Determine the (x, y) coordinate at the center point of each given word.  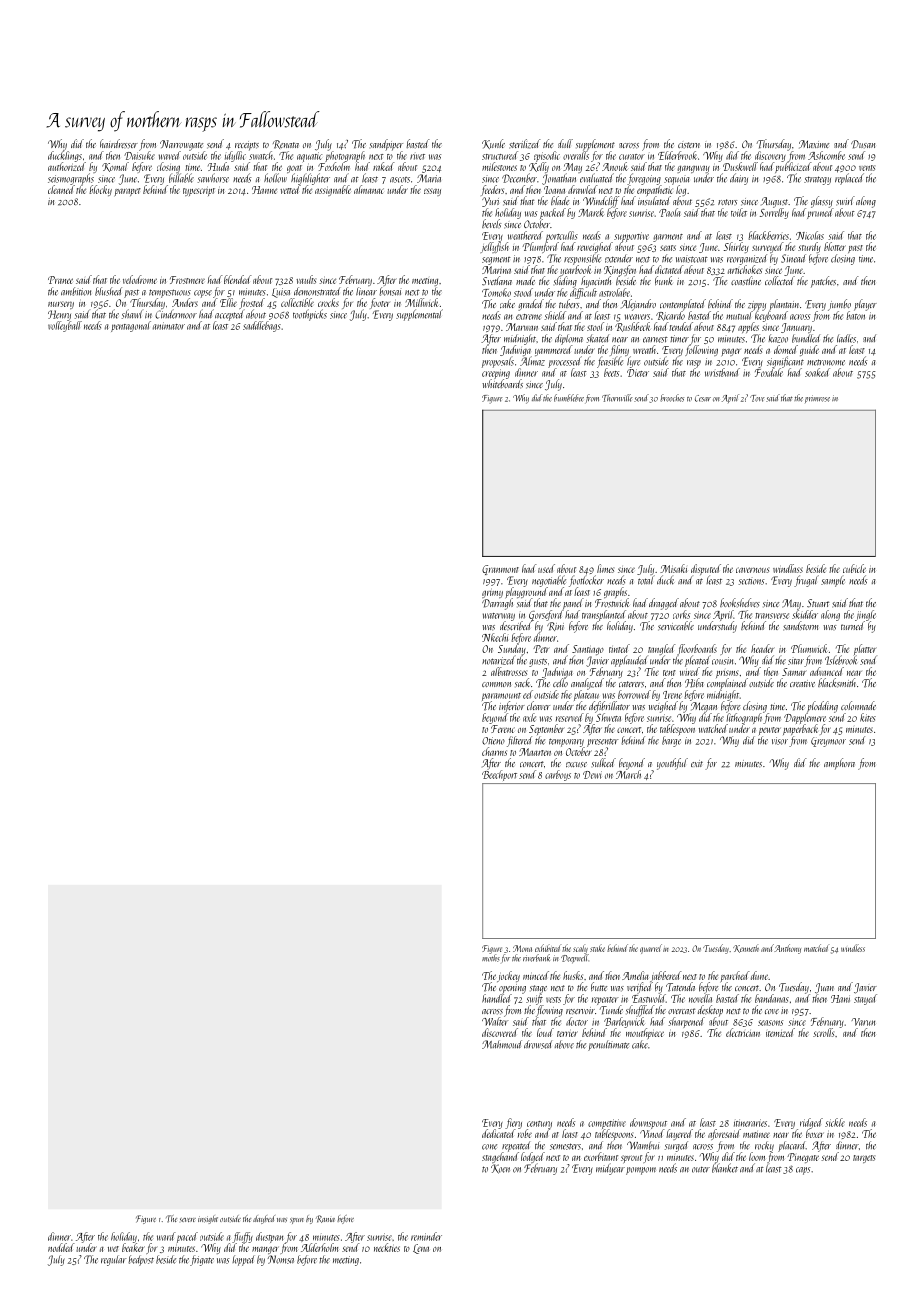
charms (494, 751)
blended (238, 279)
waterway (499, 617)
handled (497, 998)
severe (188, 1220)
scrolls (823, 1032)
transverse (772, 616)
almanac (369, 189)
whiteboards (502, 384)
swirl (845, 201)
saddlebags (262, 326)
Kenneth (746, 948)
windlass (788, 568)
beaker (133, 1247)
